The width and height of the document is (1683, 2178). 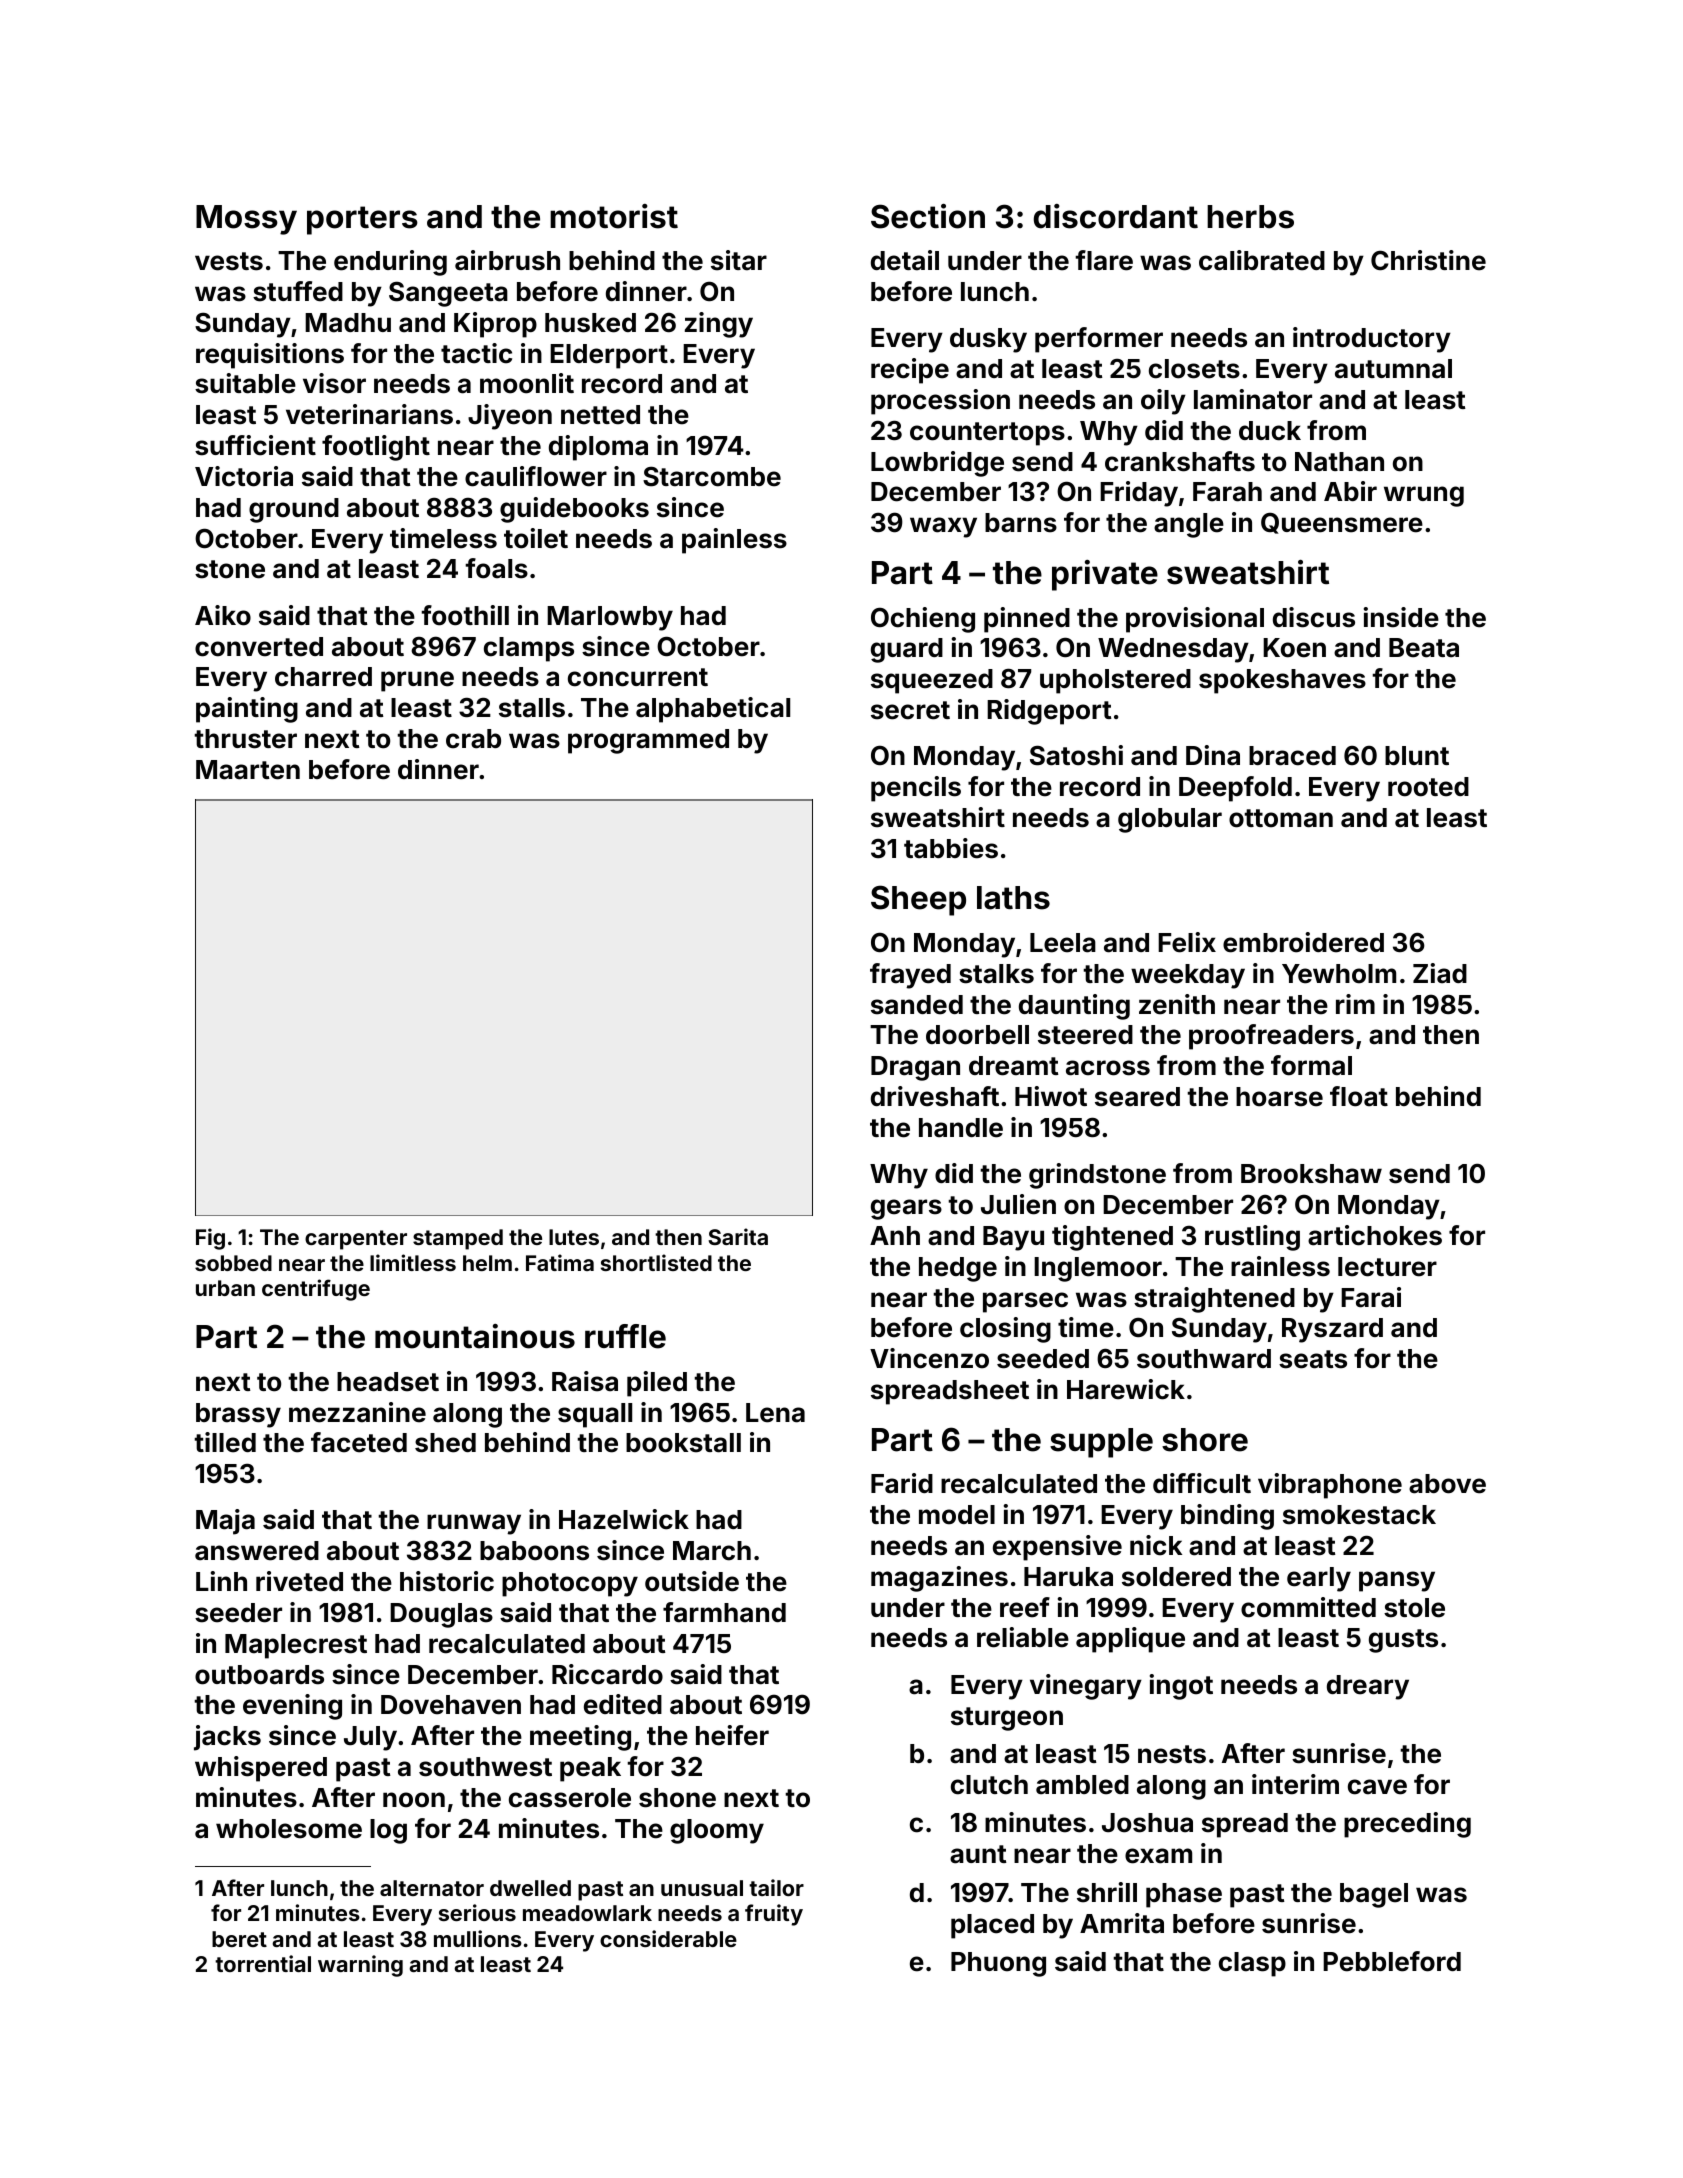 I want to click on foothill, so click(x=465, y=615).
